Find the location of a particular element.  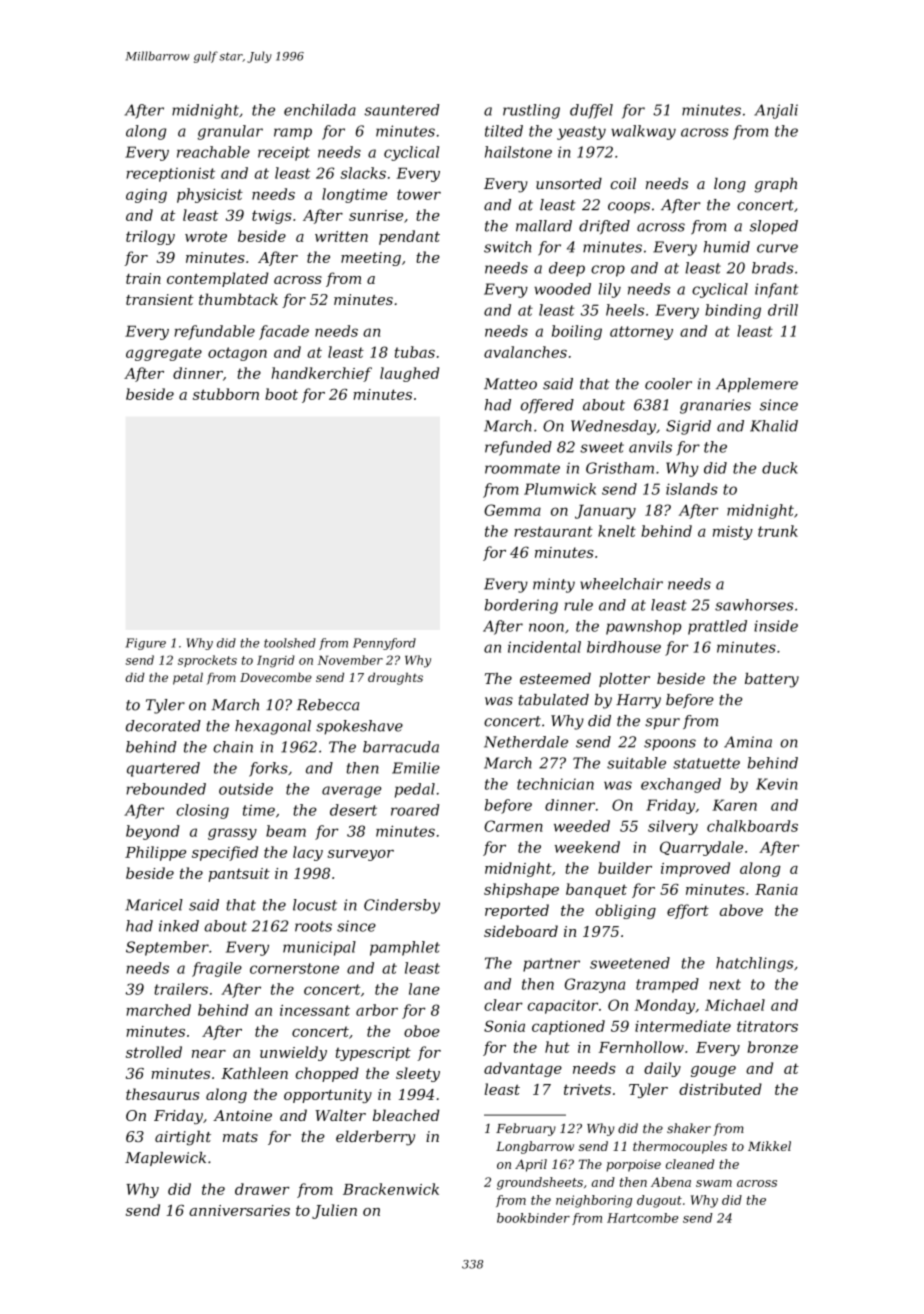

Plumwick is located at coordinates (560, 489).
